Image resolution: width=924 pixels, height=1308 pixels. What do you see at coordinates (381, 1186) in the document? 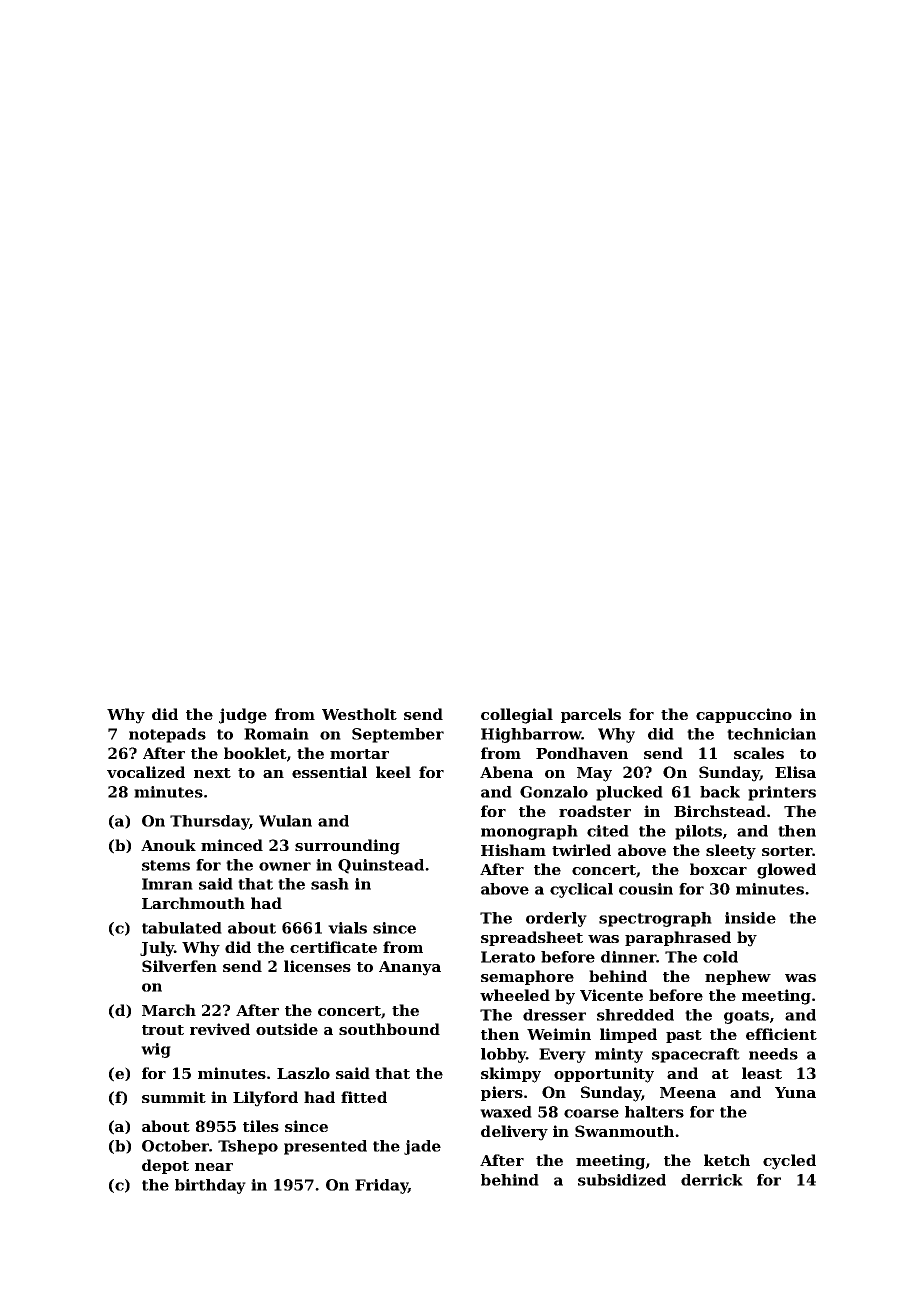
I see `Friday` at bounding box center [381, 1186].
